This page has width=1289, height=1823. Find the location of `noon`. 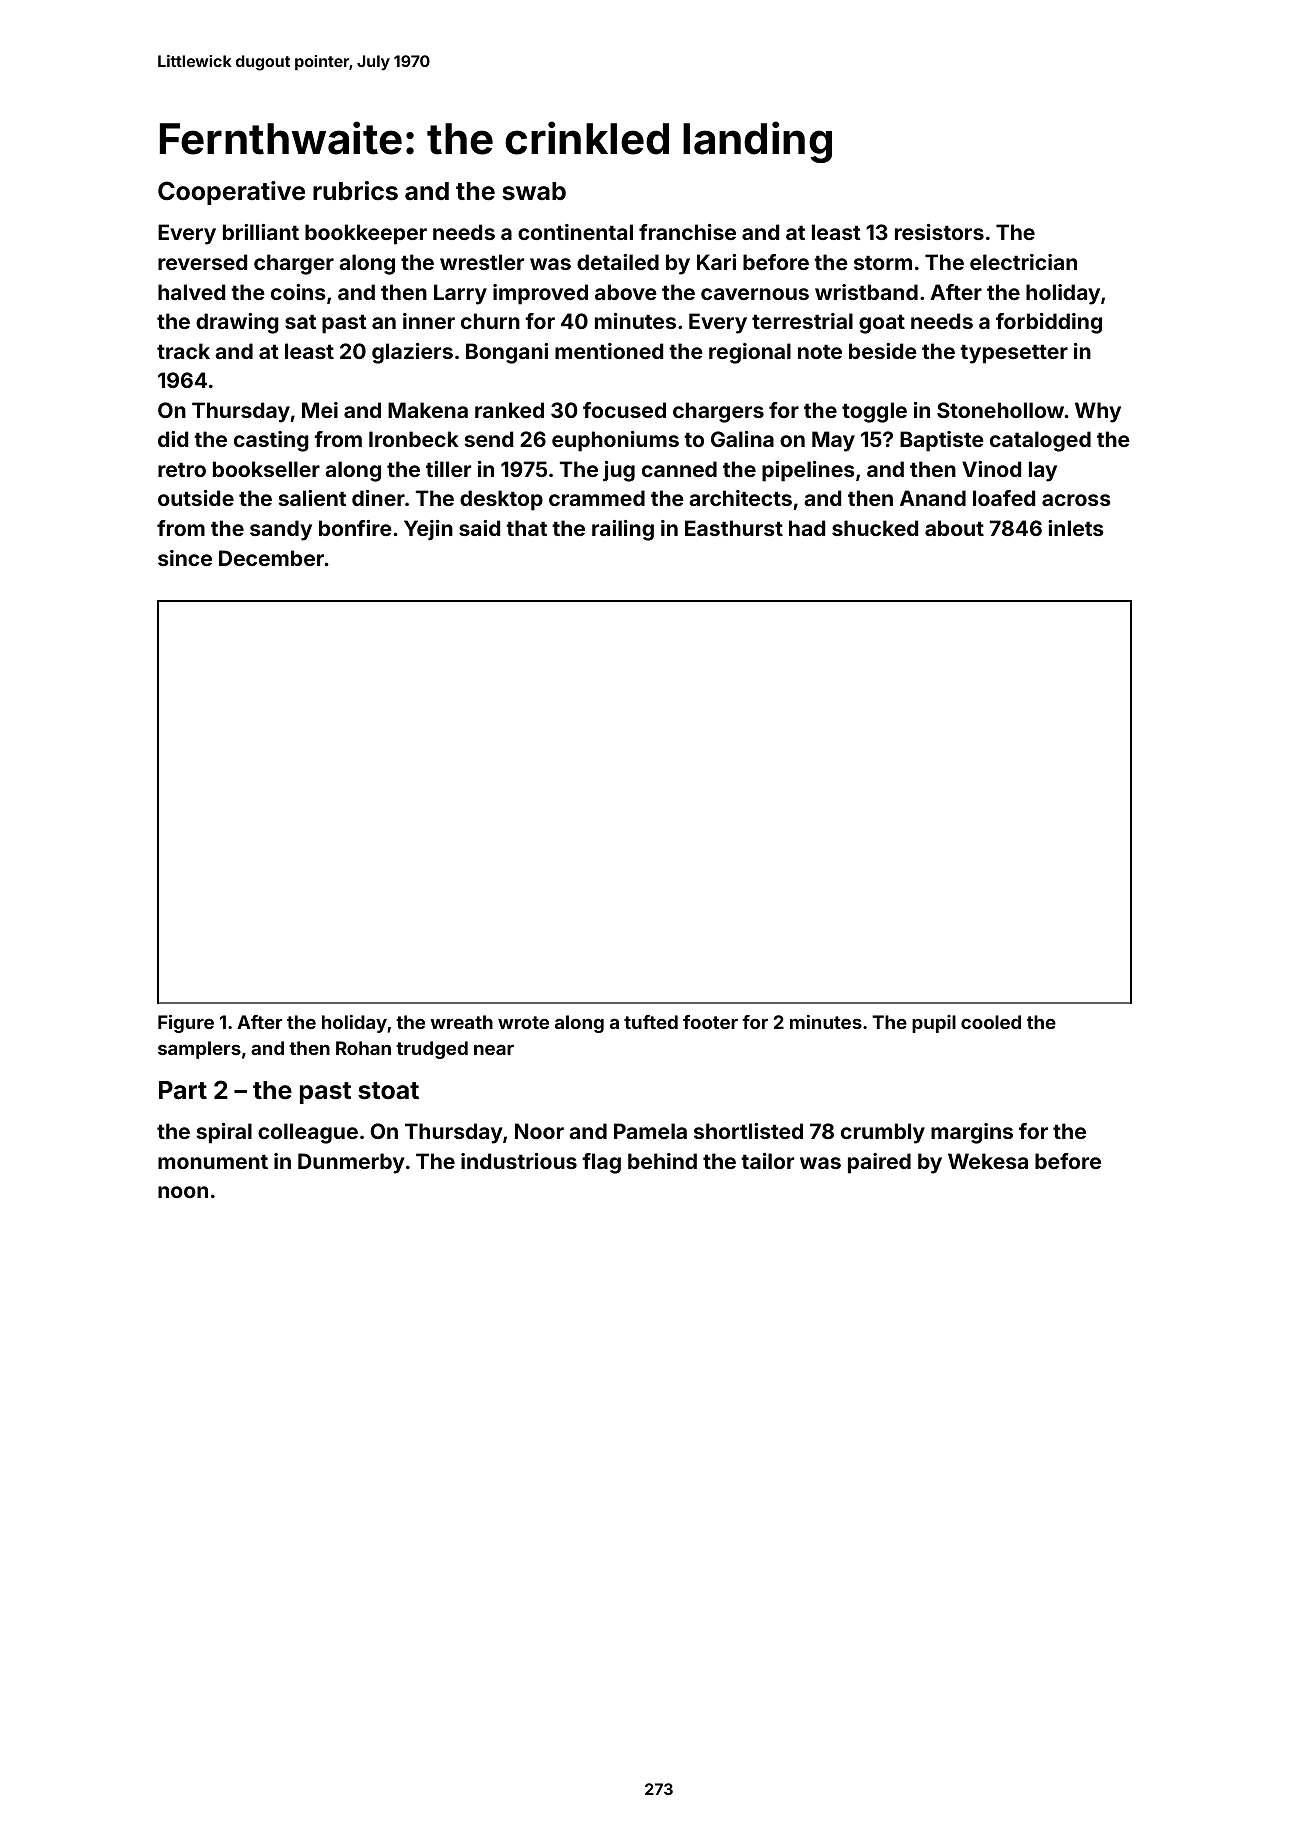

noon is located at coordinates (183, 1192).
